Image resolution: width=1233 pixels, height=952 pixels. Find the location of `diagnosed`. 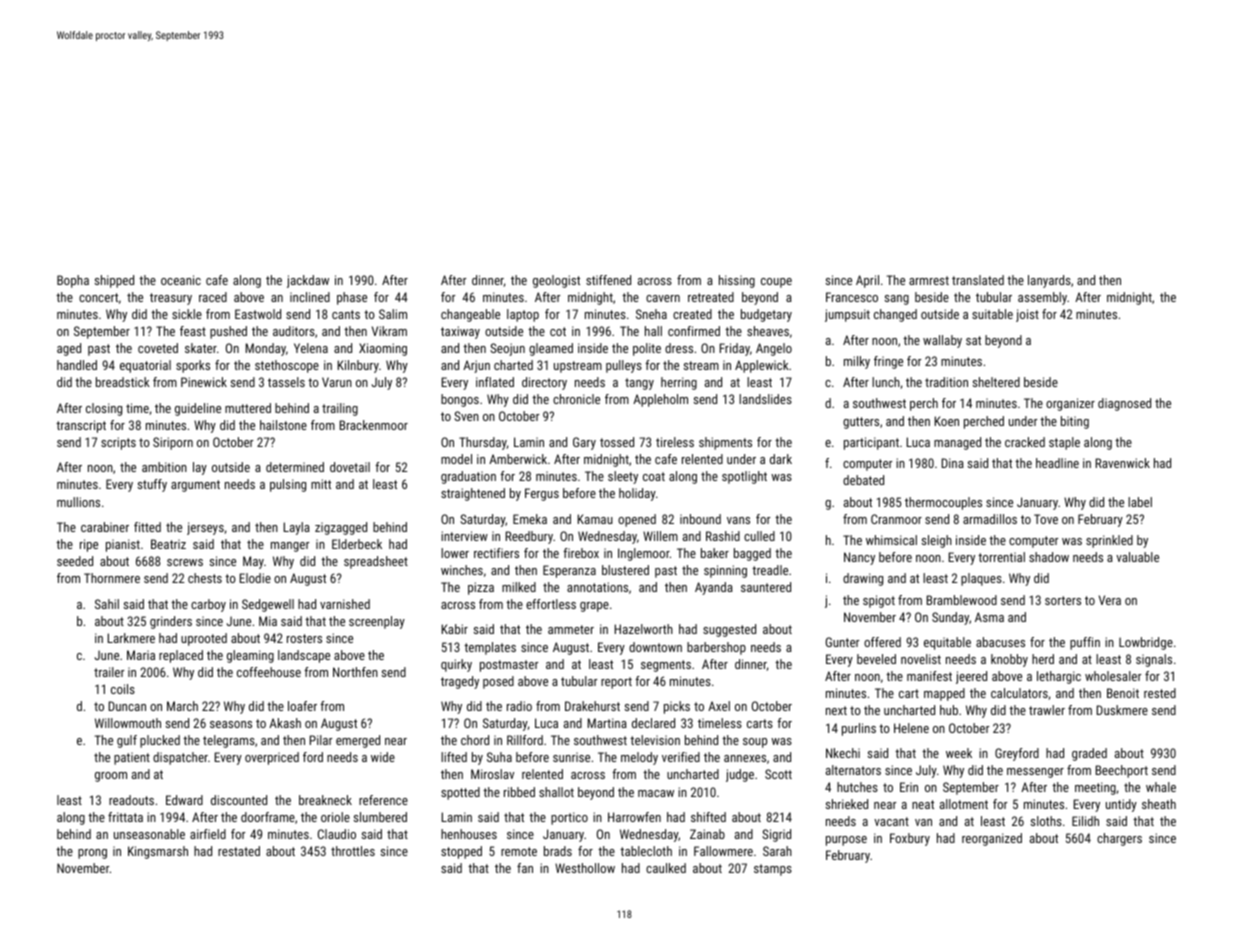

diagnosed is located at coordinates (1124, 404).
